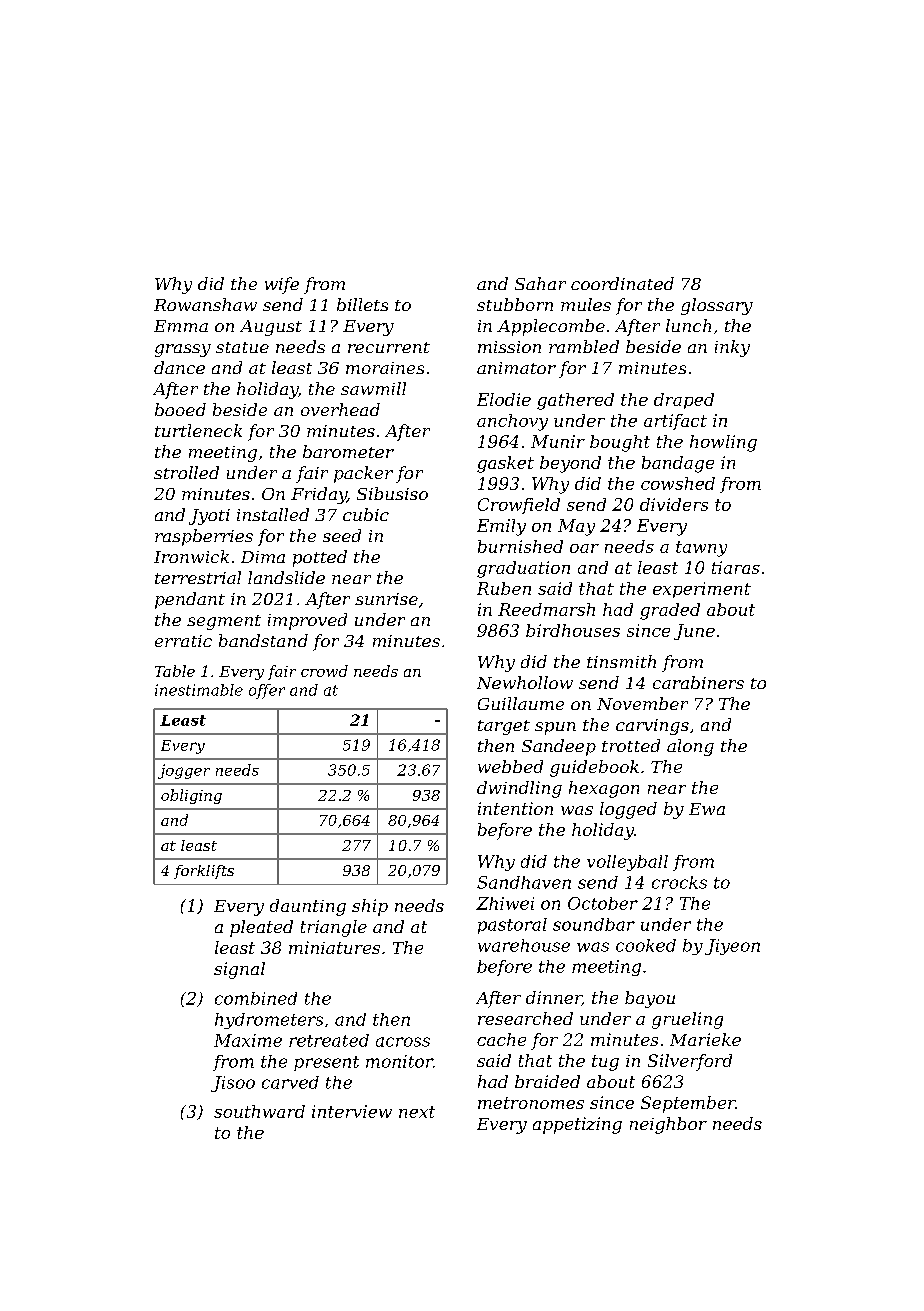  I want to click on sunrise, so click(386, 599).
